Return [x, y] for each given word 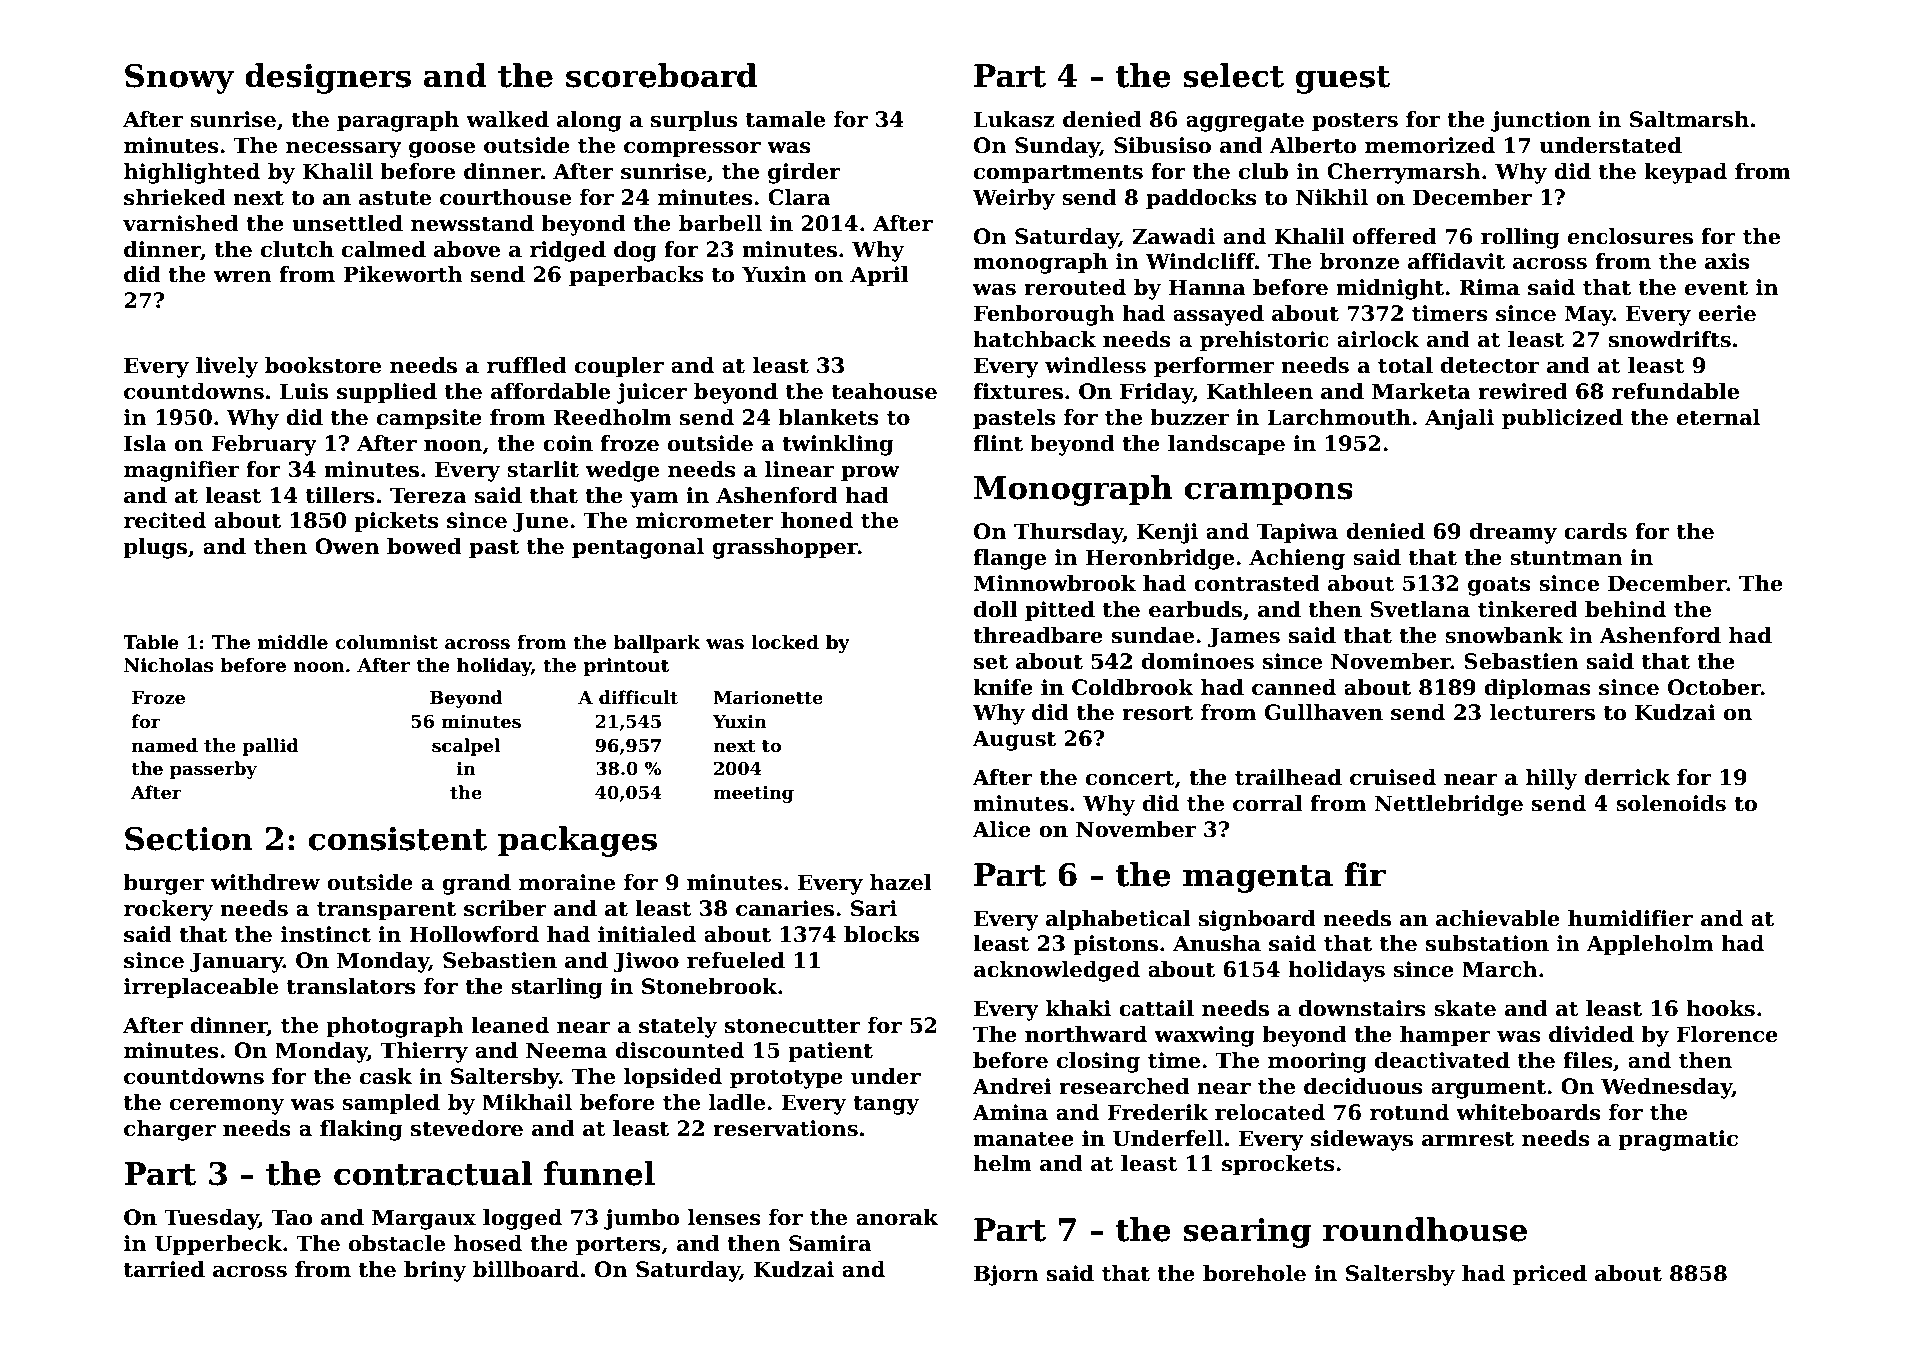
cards [1595, 531]
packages [577, 841]
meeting [753, 794]
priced [1550, 1275]
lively [227, 367]
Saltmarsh [1689, 119]
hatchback [1034, 339]
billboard [526, 1269]
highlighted [192, 173]
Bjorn [1006, 1275]
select [1233, 75]
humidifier [1630, 918]
